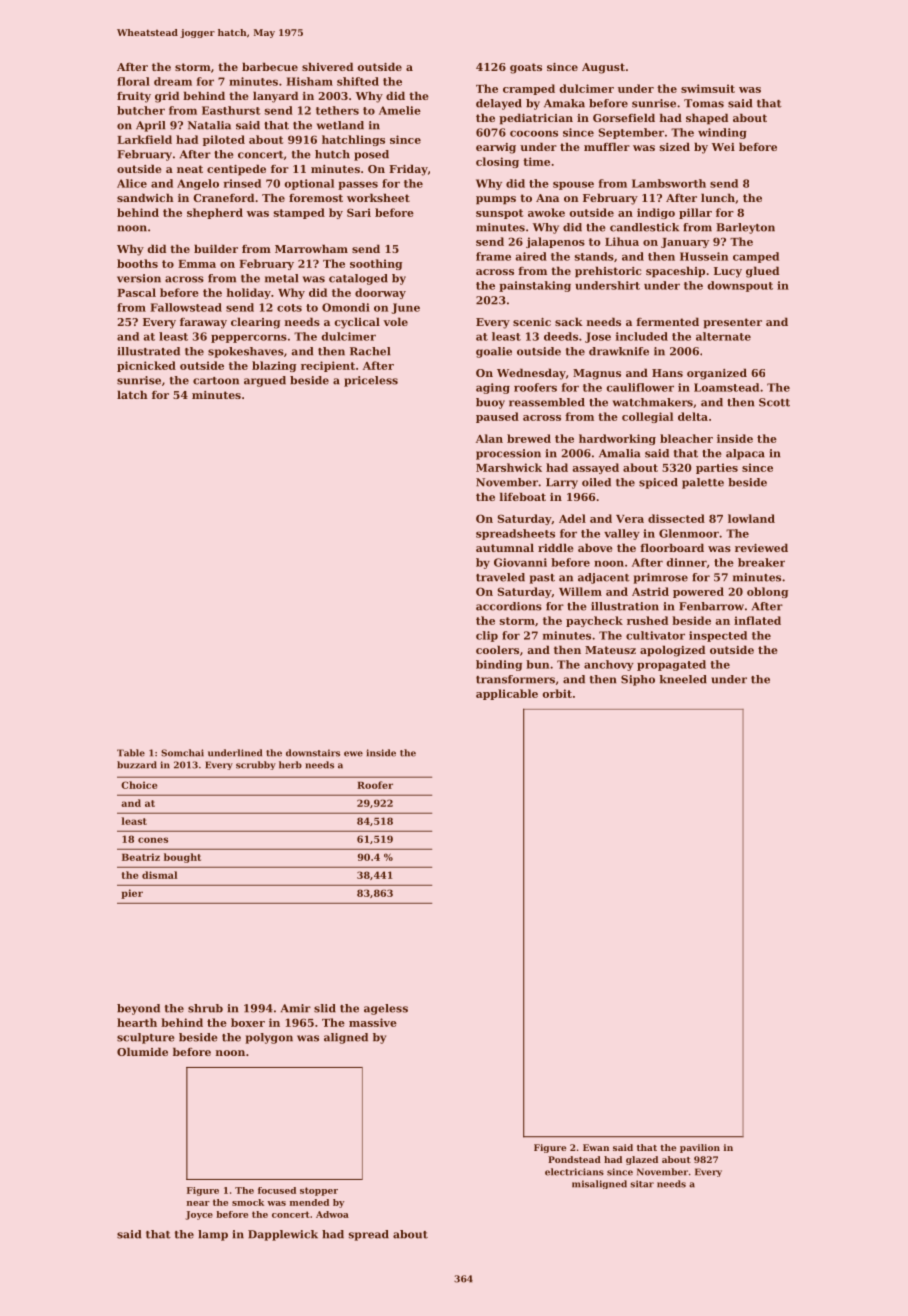 This screenshot has width=908, height=1316. I want to click on frame, so click(493, 256).
